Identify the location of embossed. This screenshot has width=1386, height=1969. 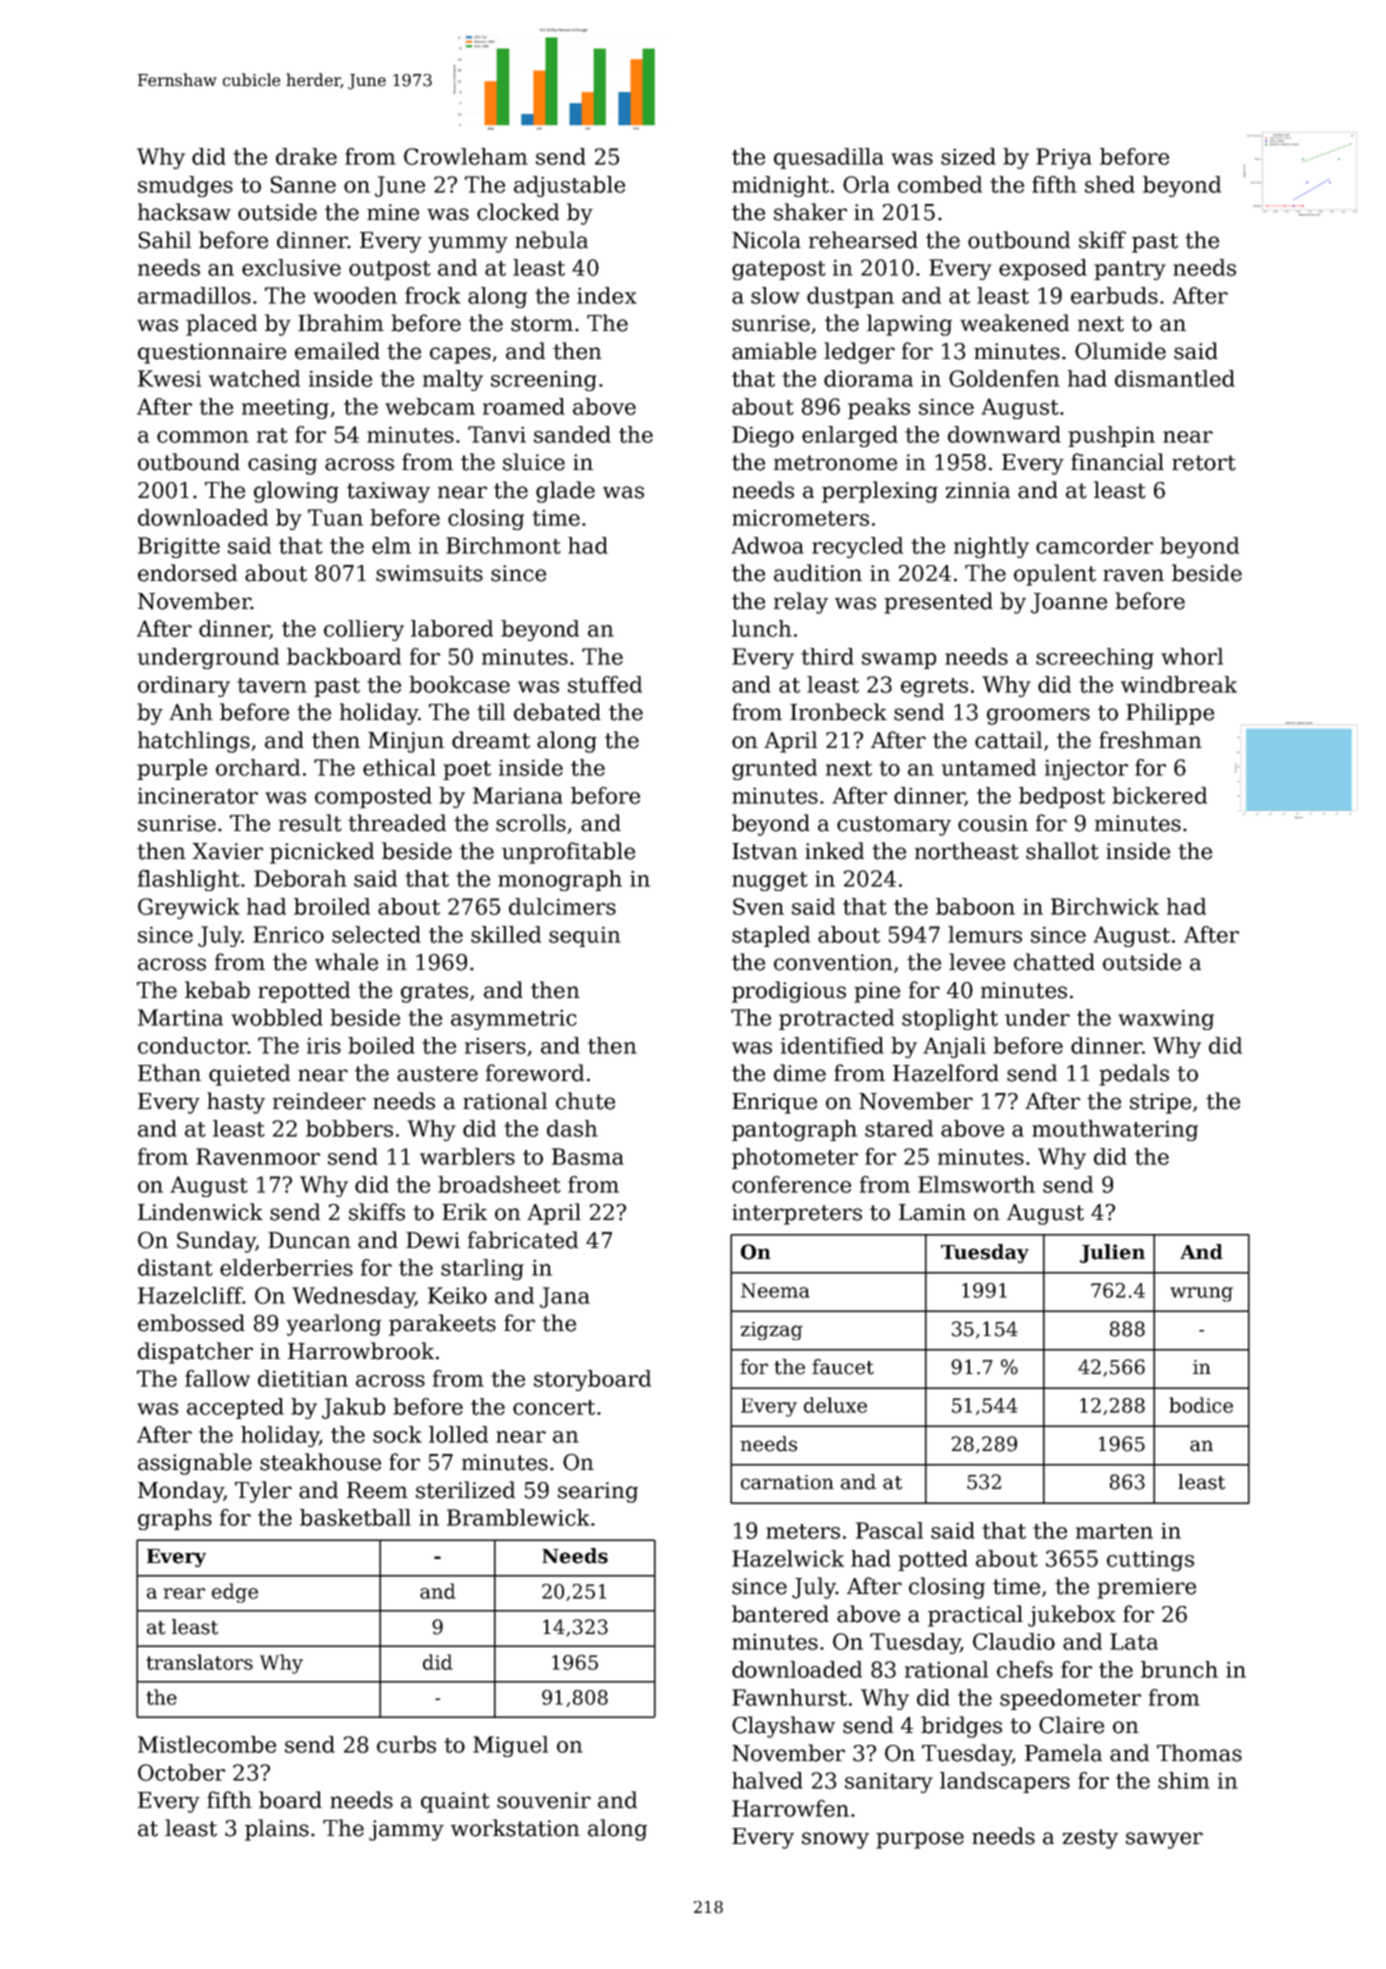
(191, 1323).
